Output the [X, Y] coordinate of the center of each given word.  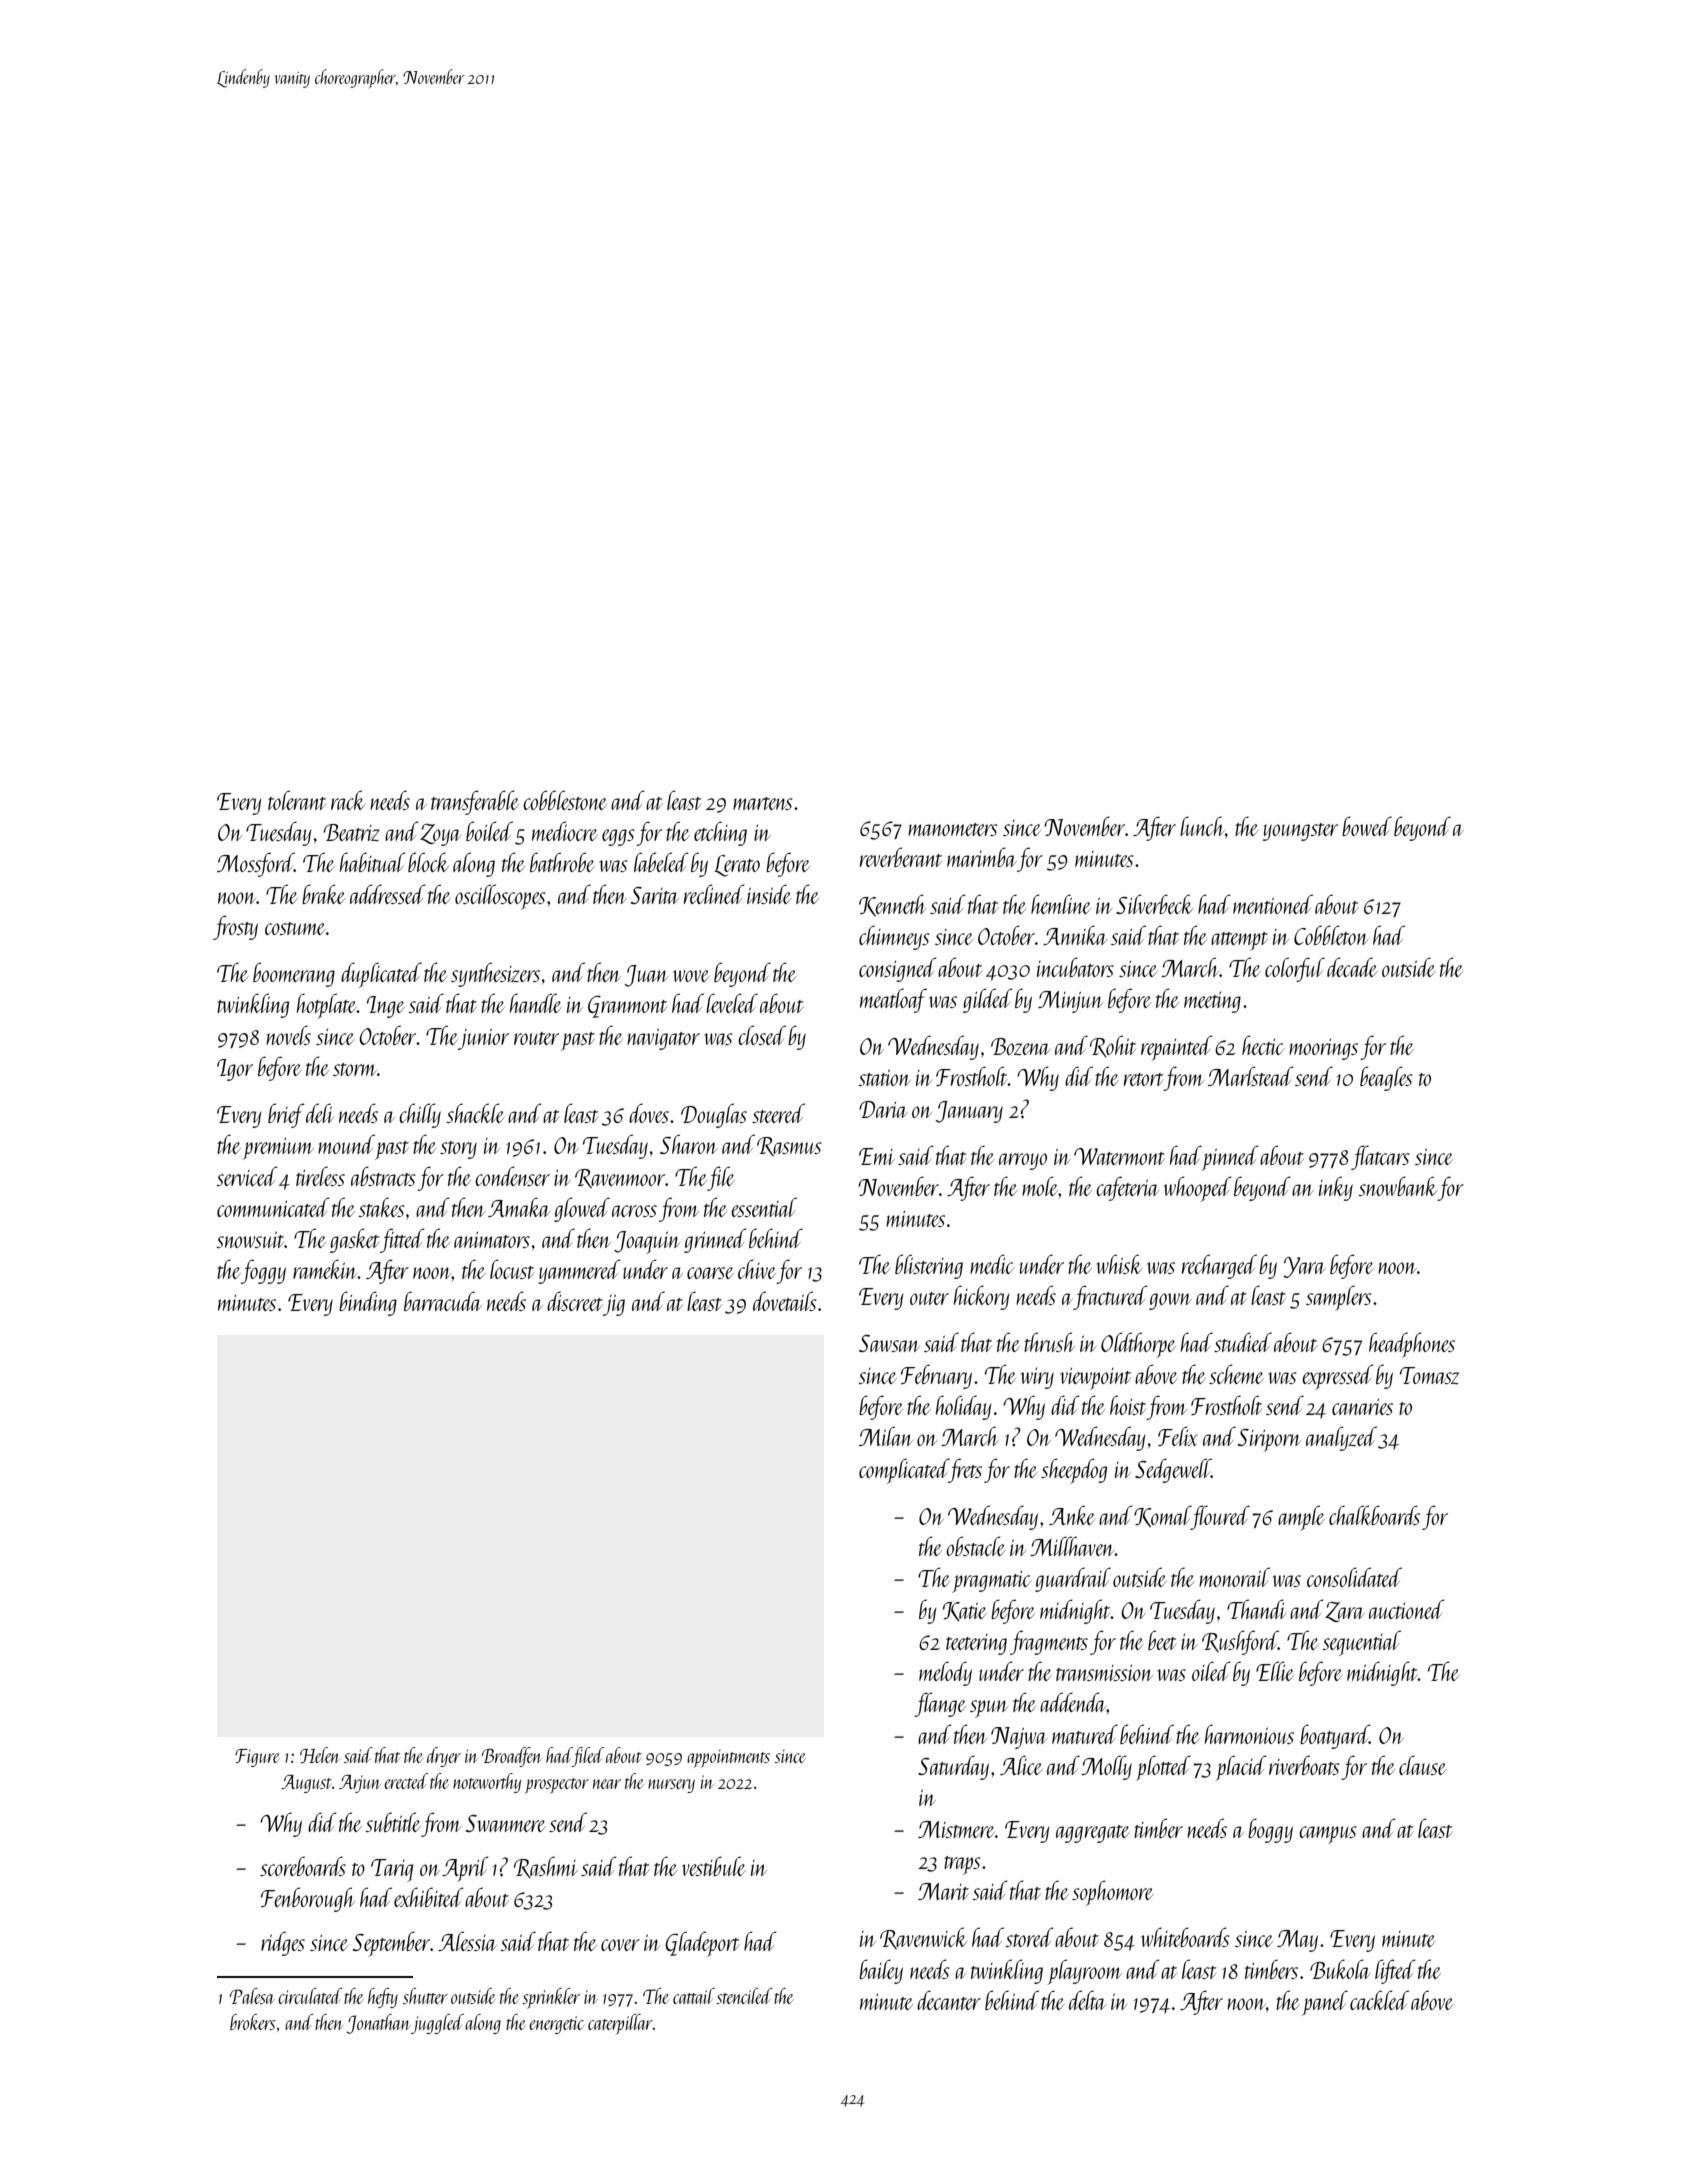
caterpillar [620, 2024]
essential [764, 1207]
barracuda [443, 1301]
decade [1352, 967]
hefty [383, 1998]
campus [1328, 1835]
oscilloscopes [500, 897]
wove [691, 976]
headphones [1412, 1345]
